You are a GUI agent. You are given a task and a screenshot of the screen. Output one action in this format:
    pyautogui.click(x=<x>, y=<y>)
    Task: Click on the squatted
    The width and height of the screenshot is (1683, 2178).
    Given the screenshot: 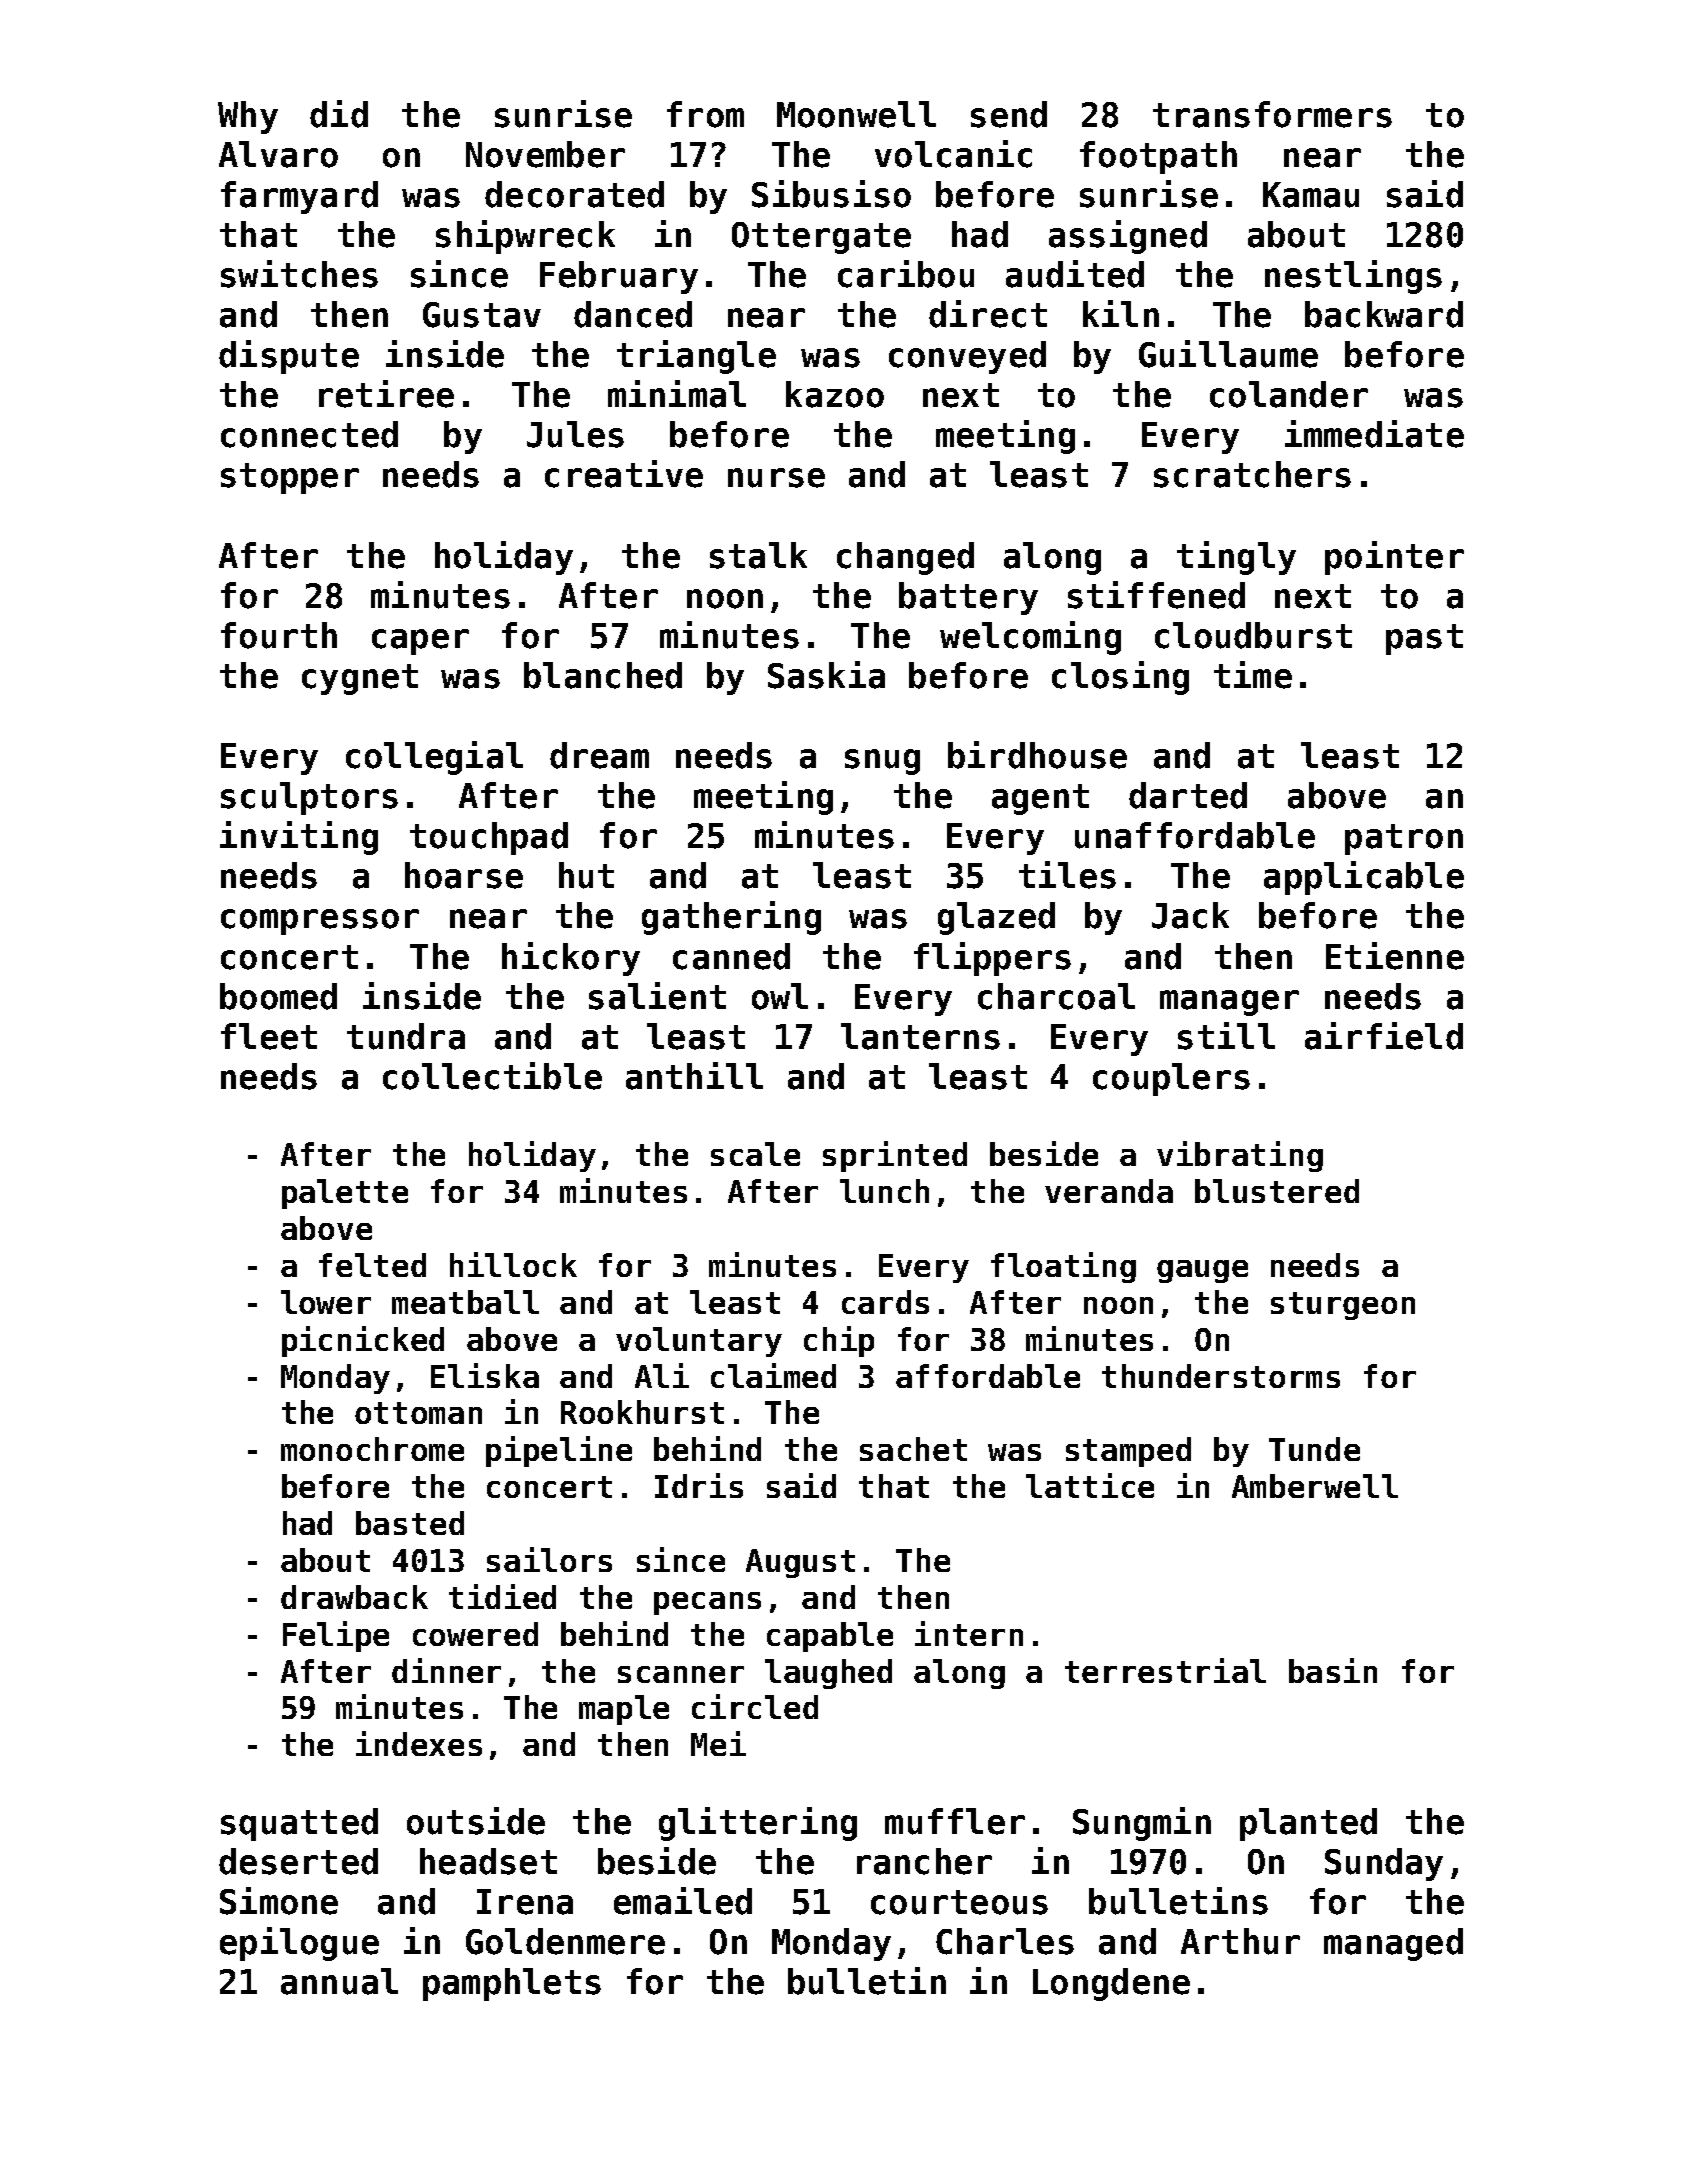 What is the action you would take?
    pyautogui.click(x=299, y=1824)
